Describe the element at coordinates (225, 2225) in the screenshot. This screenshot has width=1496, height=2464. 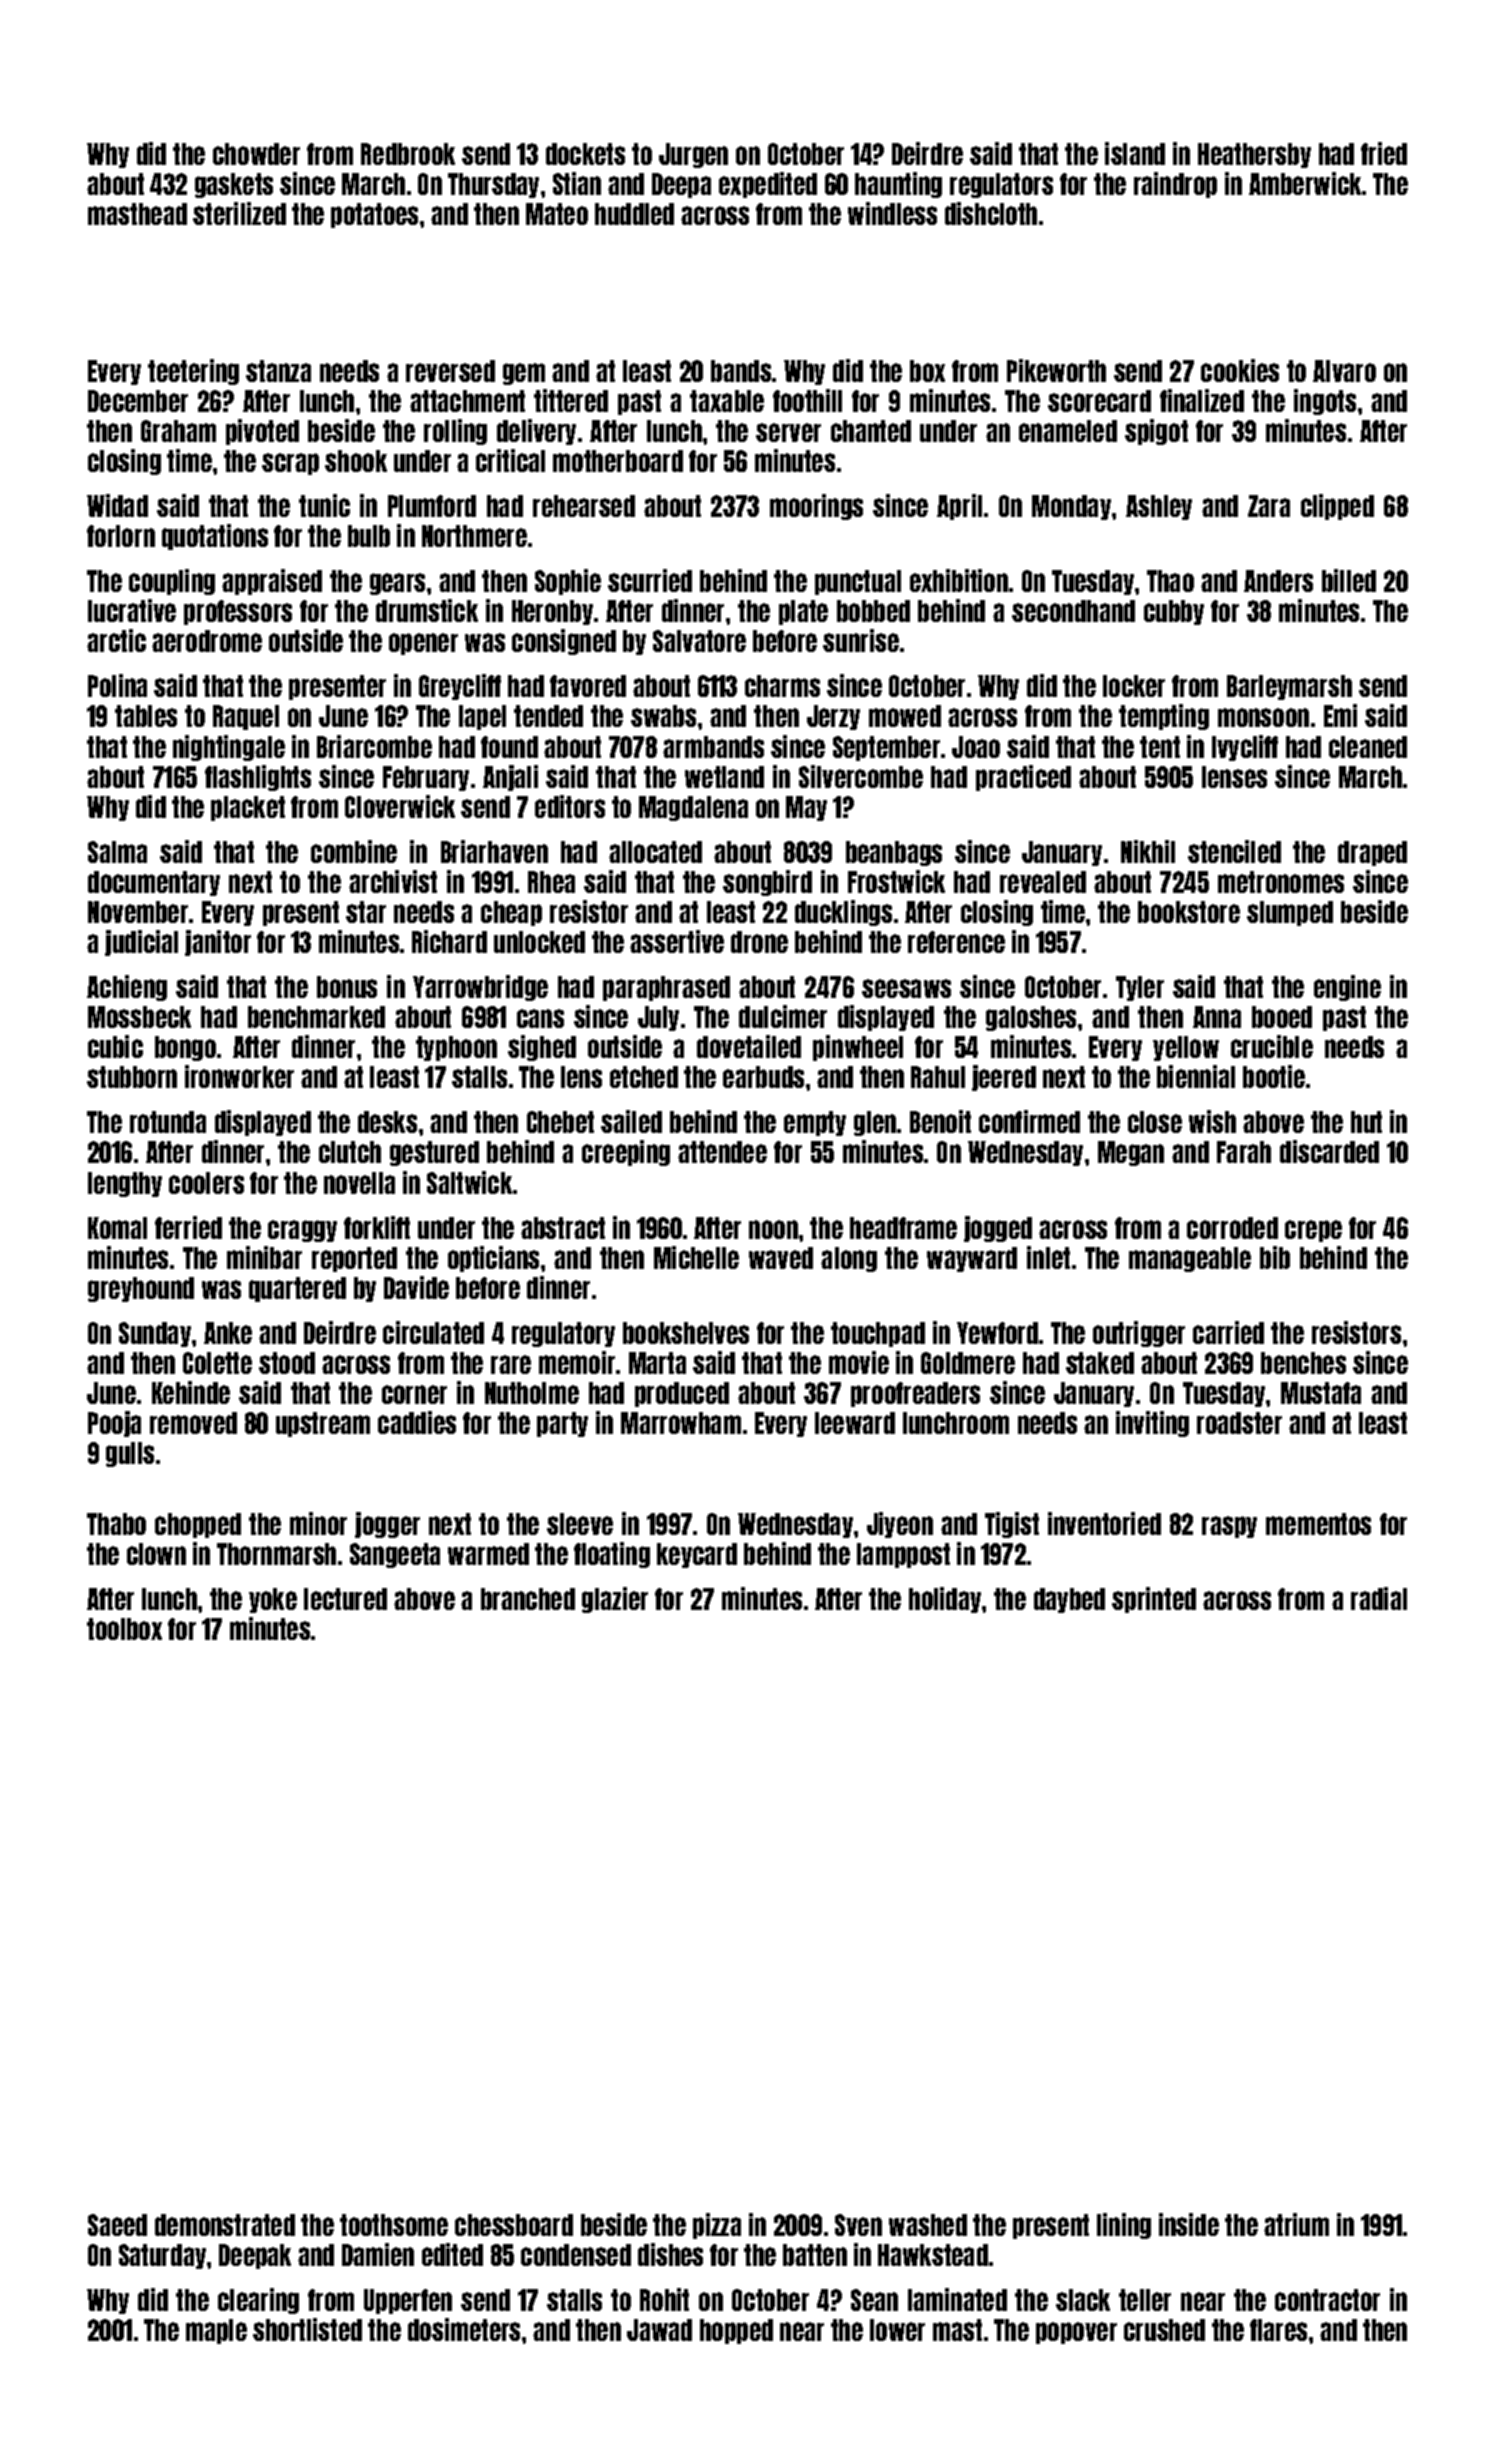
I see `demonstrated` at that location.
